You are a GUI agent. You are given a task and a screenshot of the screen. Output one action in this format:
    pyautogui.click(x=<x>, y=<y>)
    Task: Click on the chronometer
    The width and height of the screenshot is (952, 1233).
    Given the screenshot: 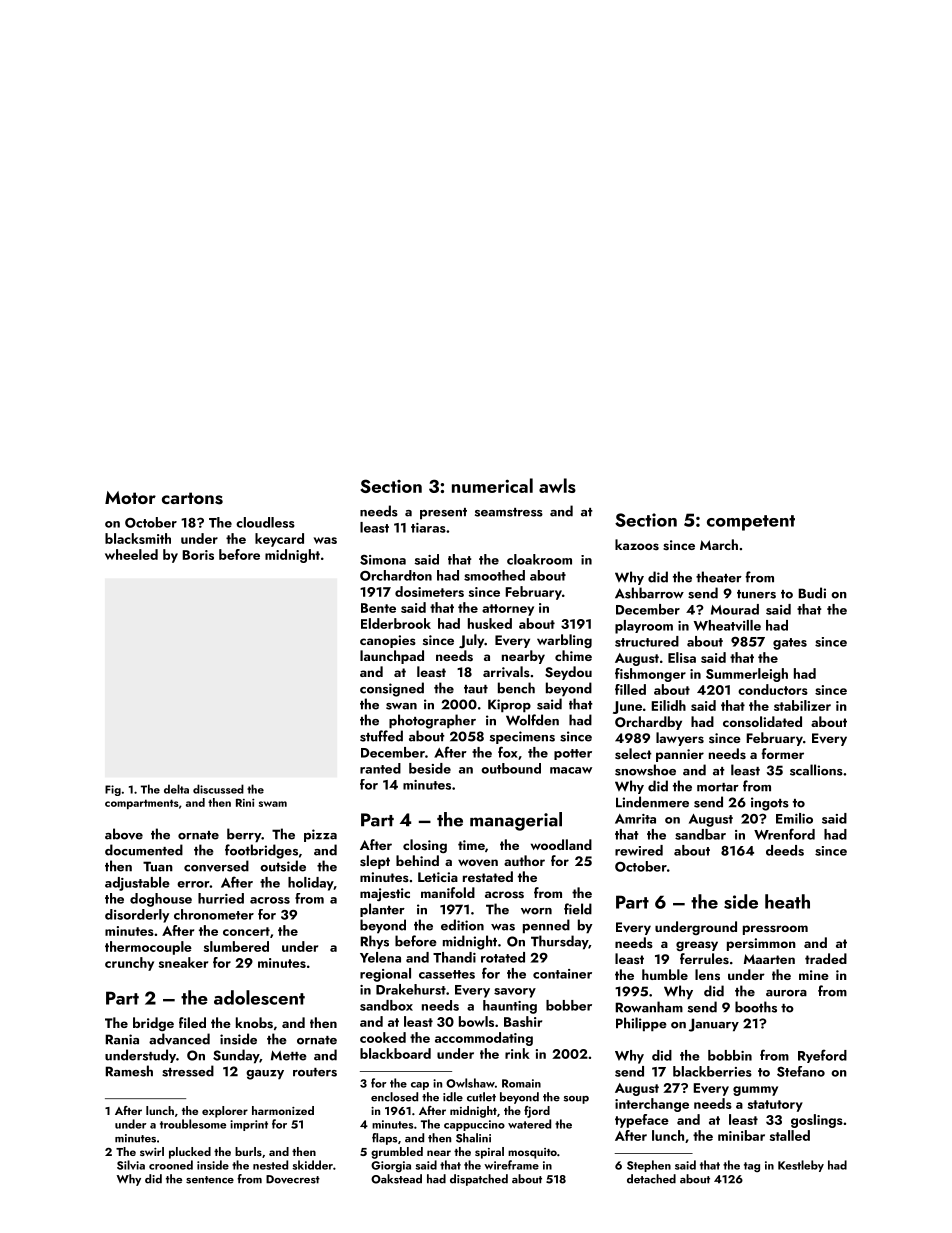 What is the action you would take?
    pyautogui.click(x=214, y=914)
